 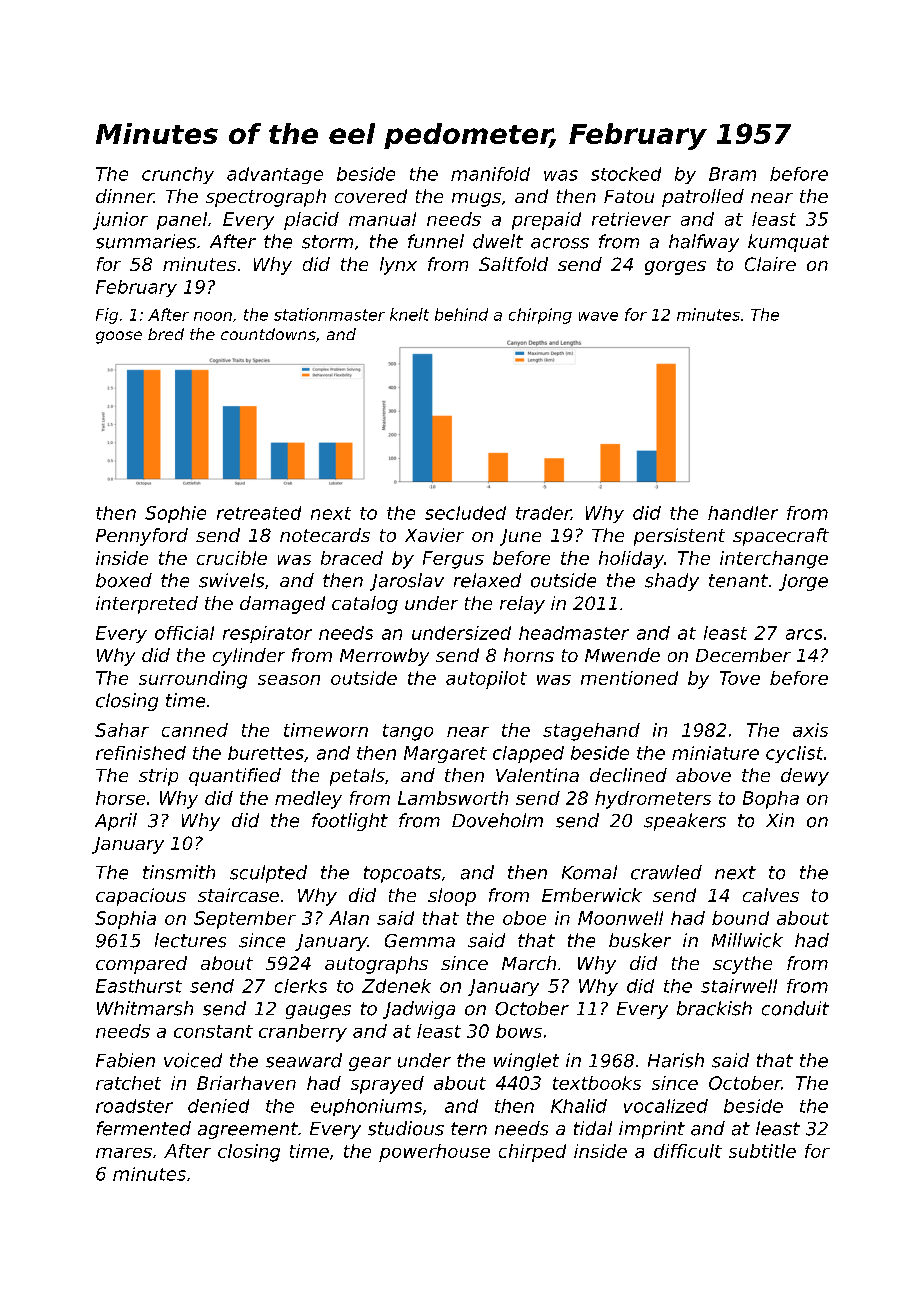 I want to click on brackish, so click(x=714, y=1008).
